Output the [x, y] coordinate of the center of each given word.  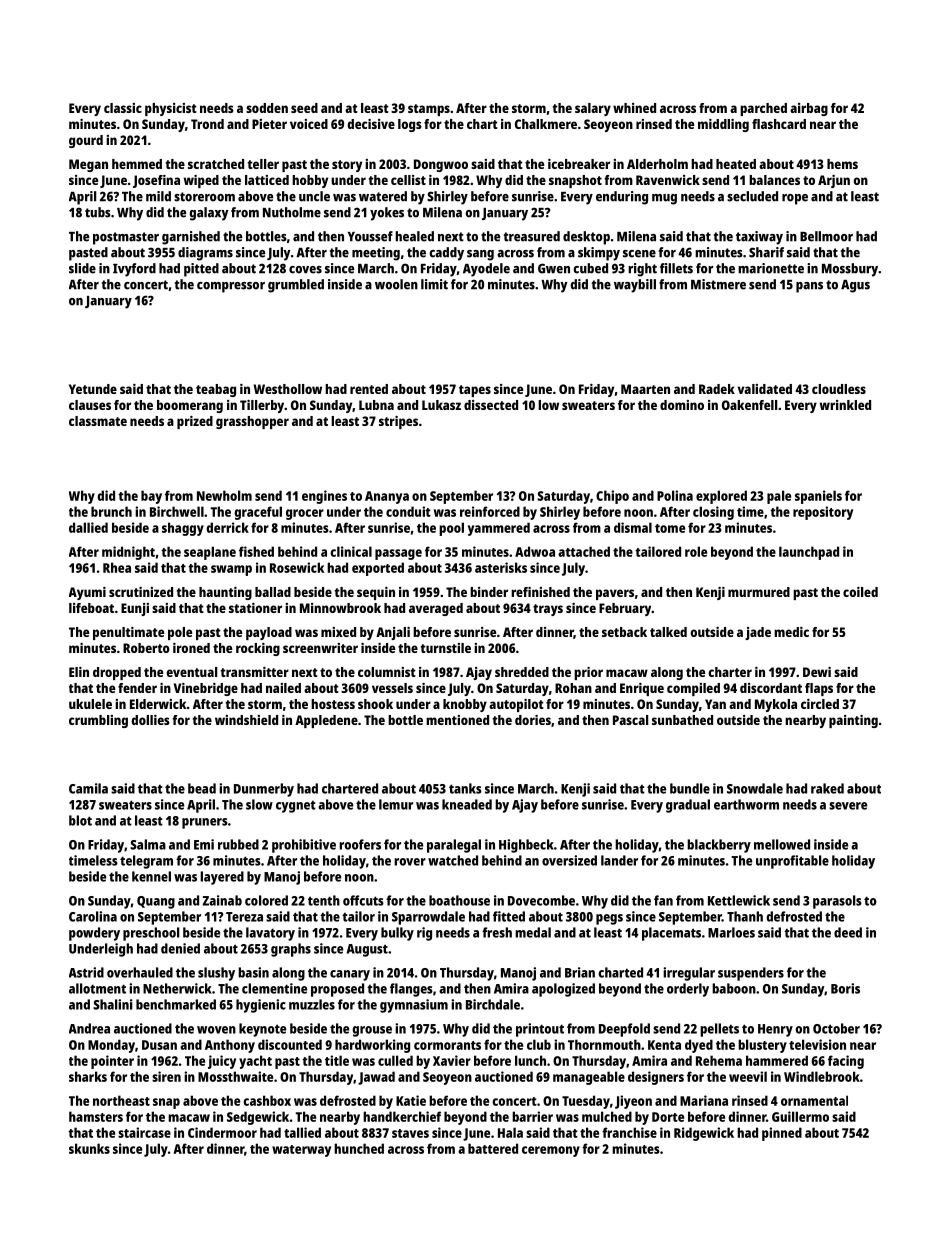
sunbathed [682, 720]
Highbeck [526, 846]
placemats [671, 934]
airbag [809, 109]
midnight [128, 553]
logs [410, 125]
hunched [359, 1148]
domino [682, 405]
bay [151, 497]
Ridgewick [704, 1134]
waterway [301, 1151]
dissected [491, 405]
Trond [207, 124]
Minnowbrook [340, 608]
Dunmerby [264, 790]
